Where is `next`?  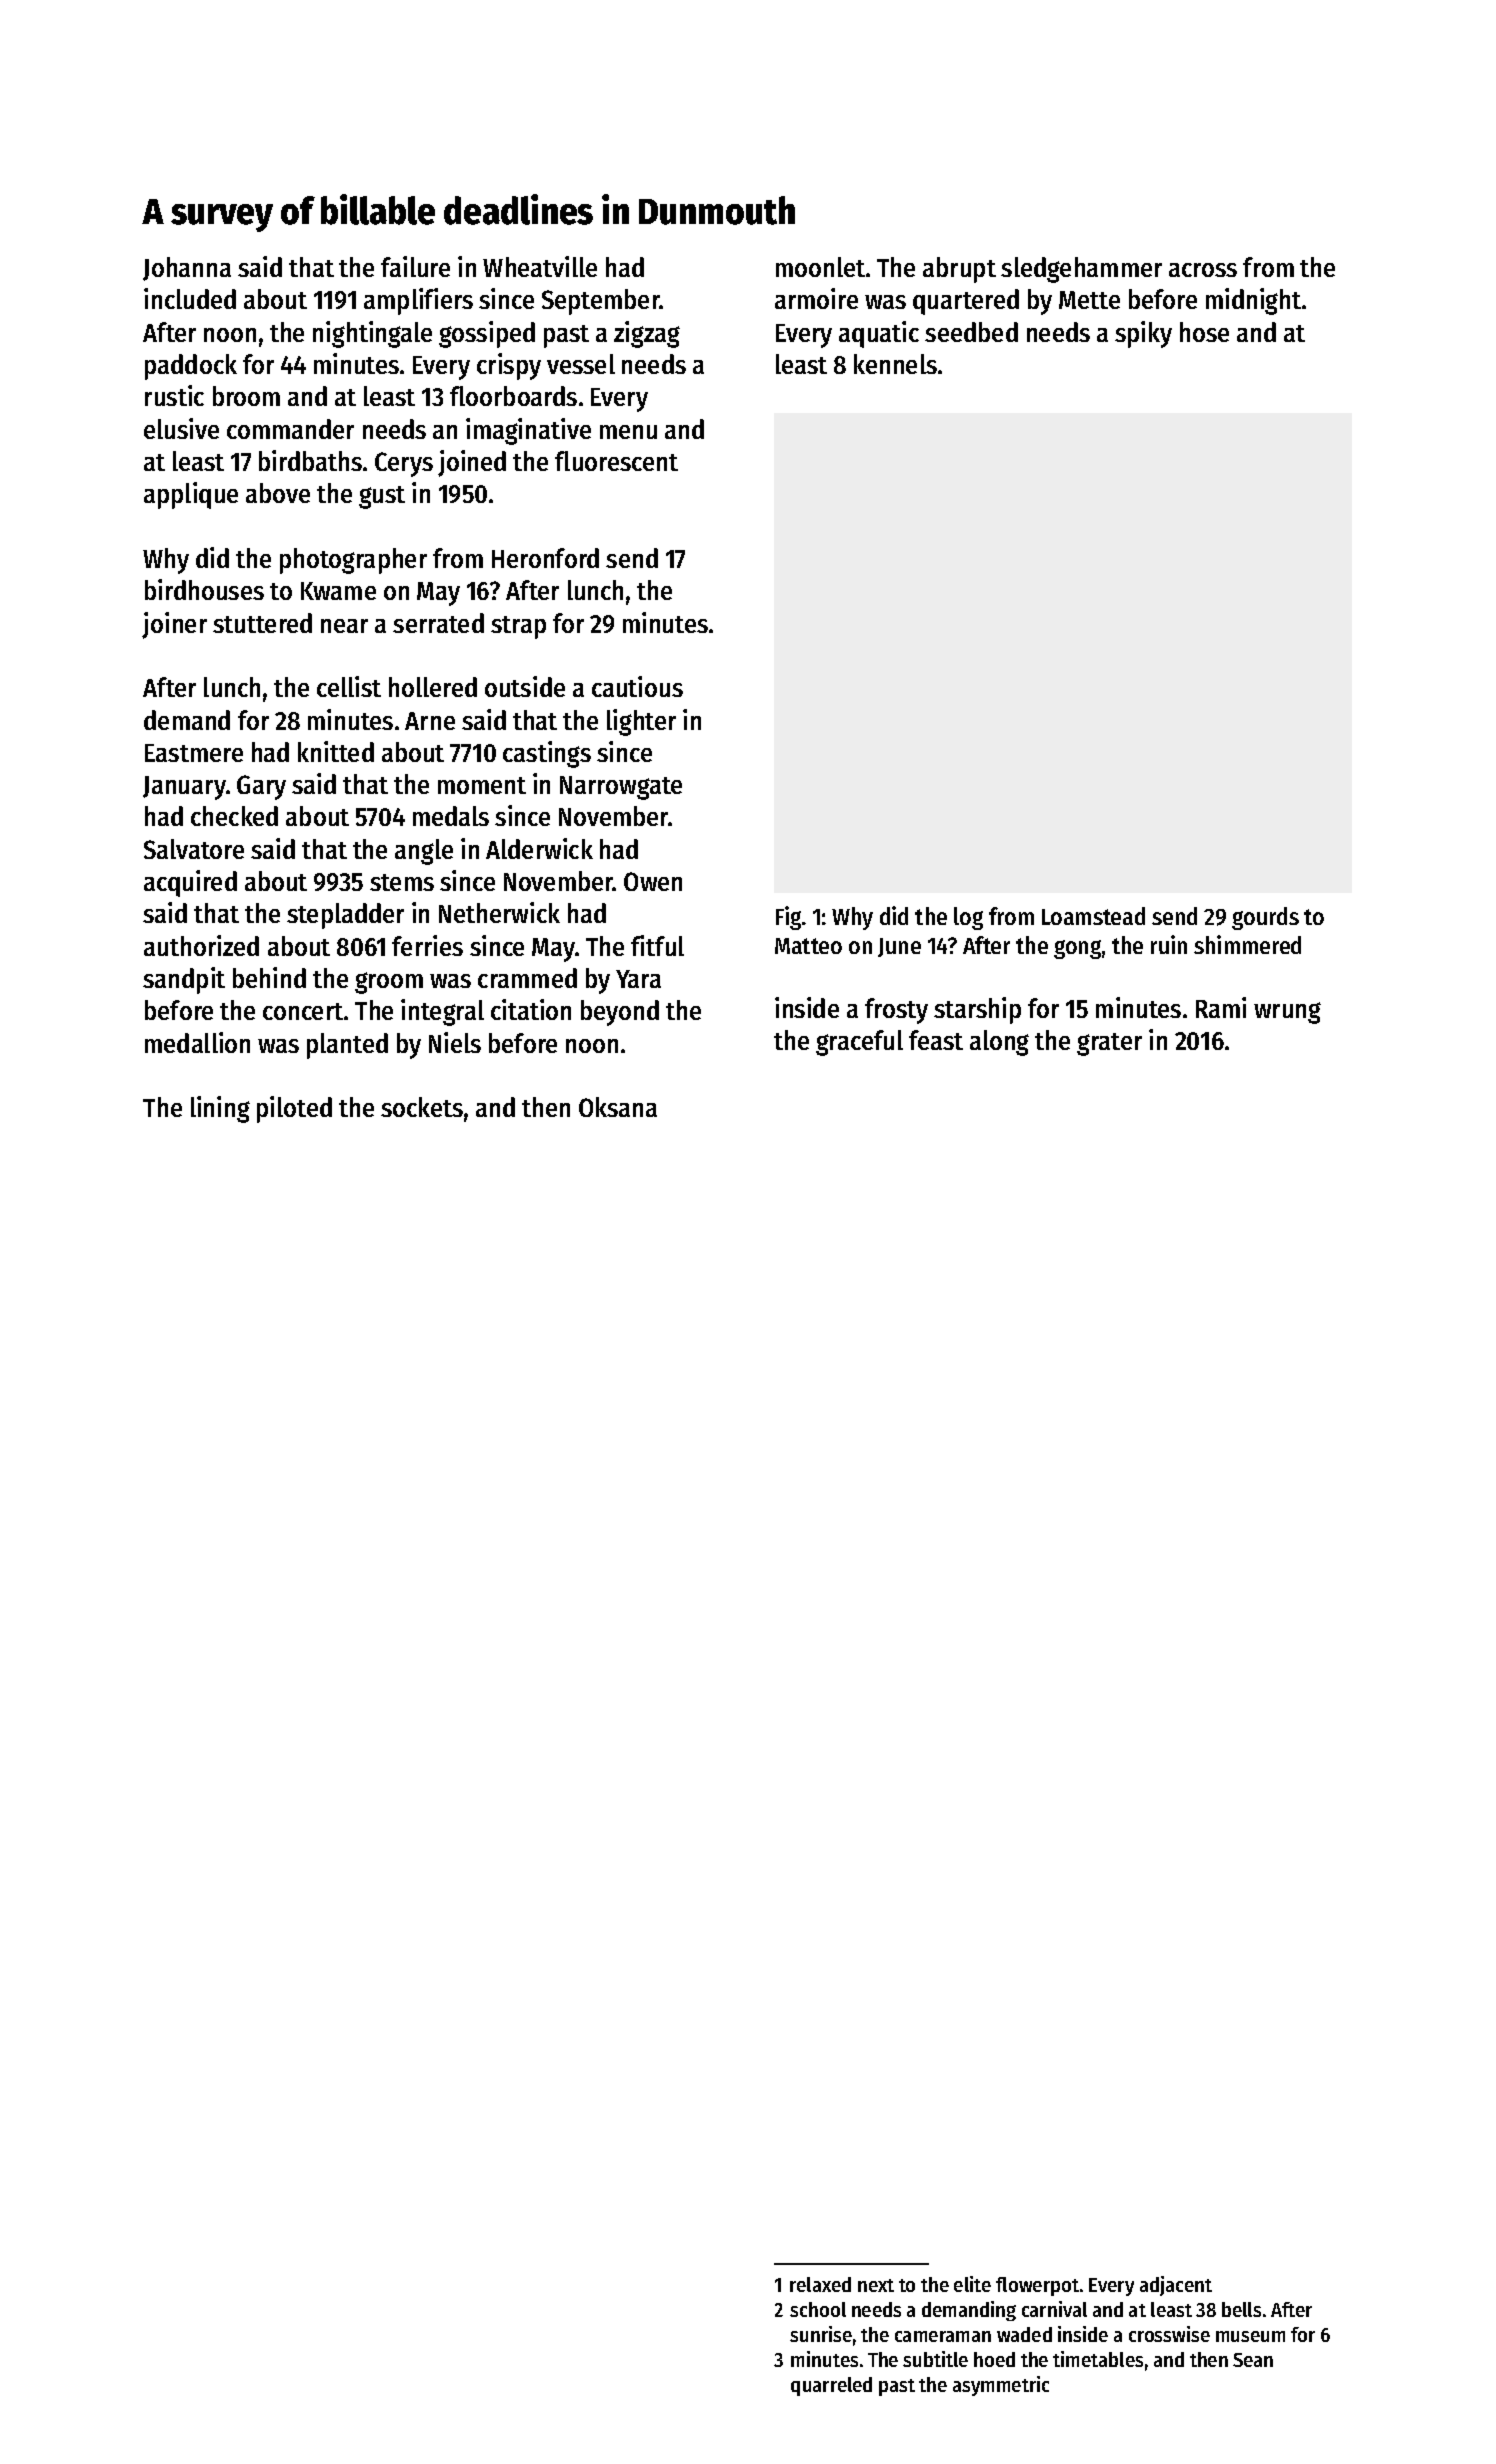 next is located at coordinates (876, 2285).
